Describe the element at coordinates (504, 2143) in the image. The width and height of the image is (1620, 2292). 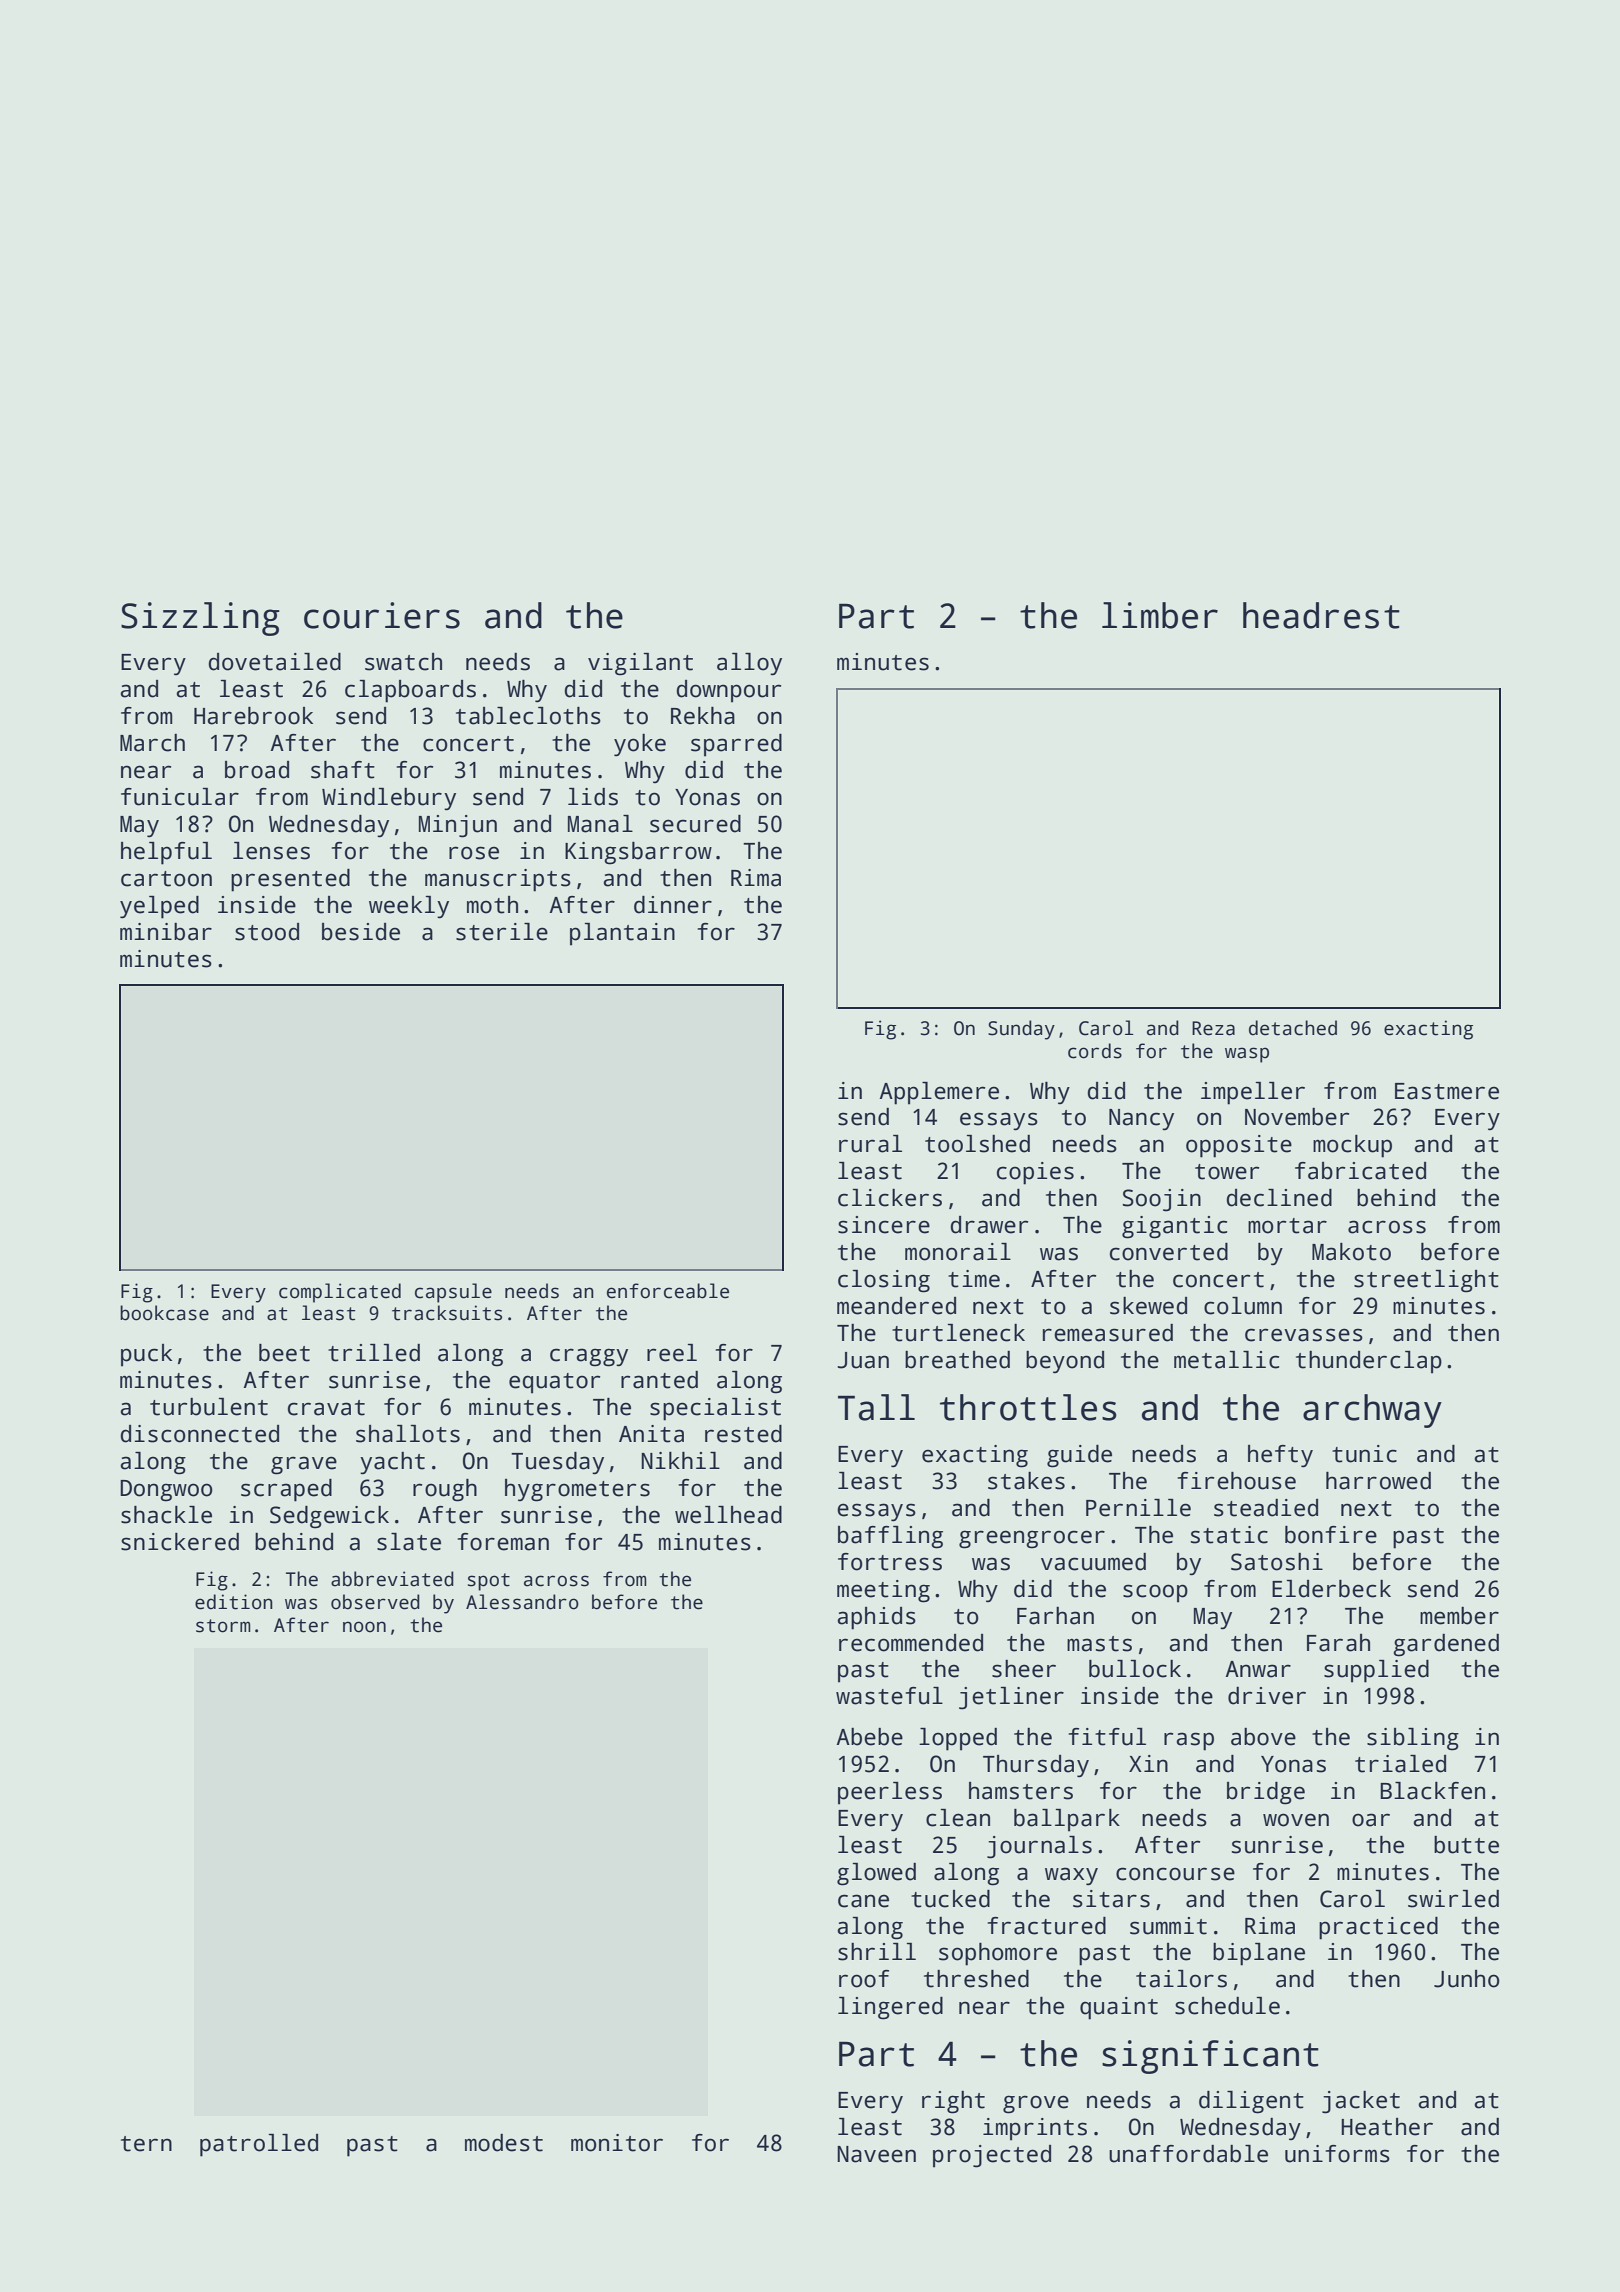
I see `modest` at that location.
